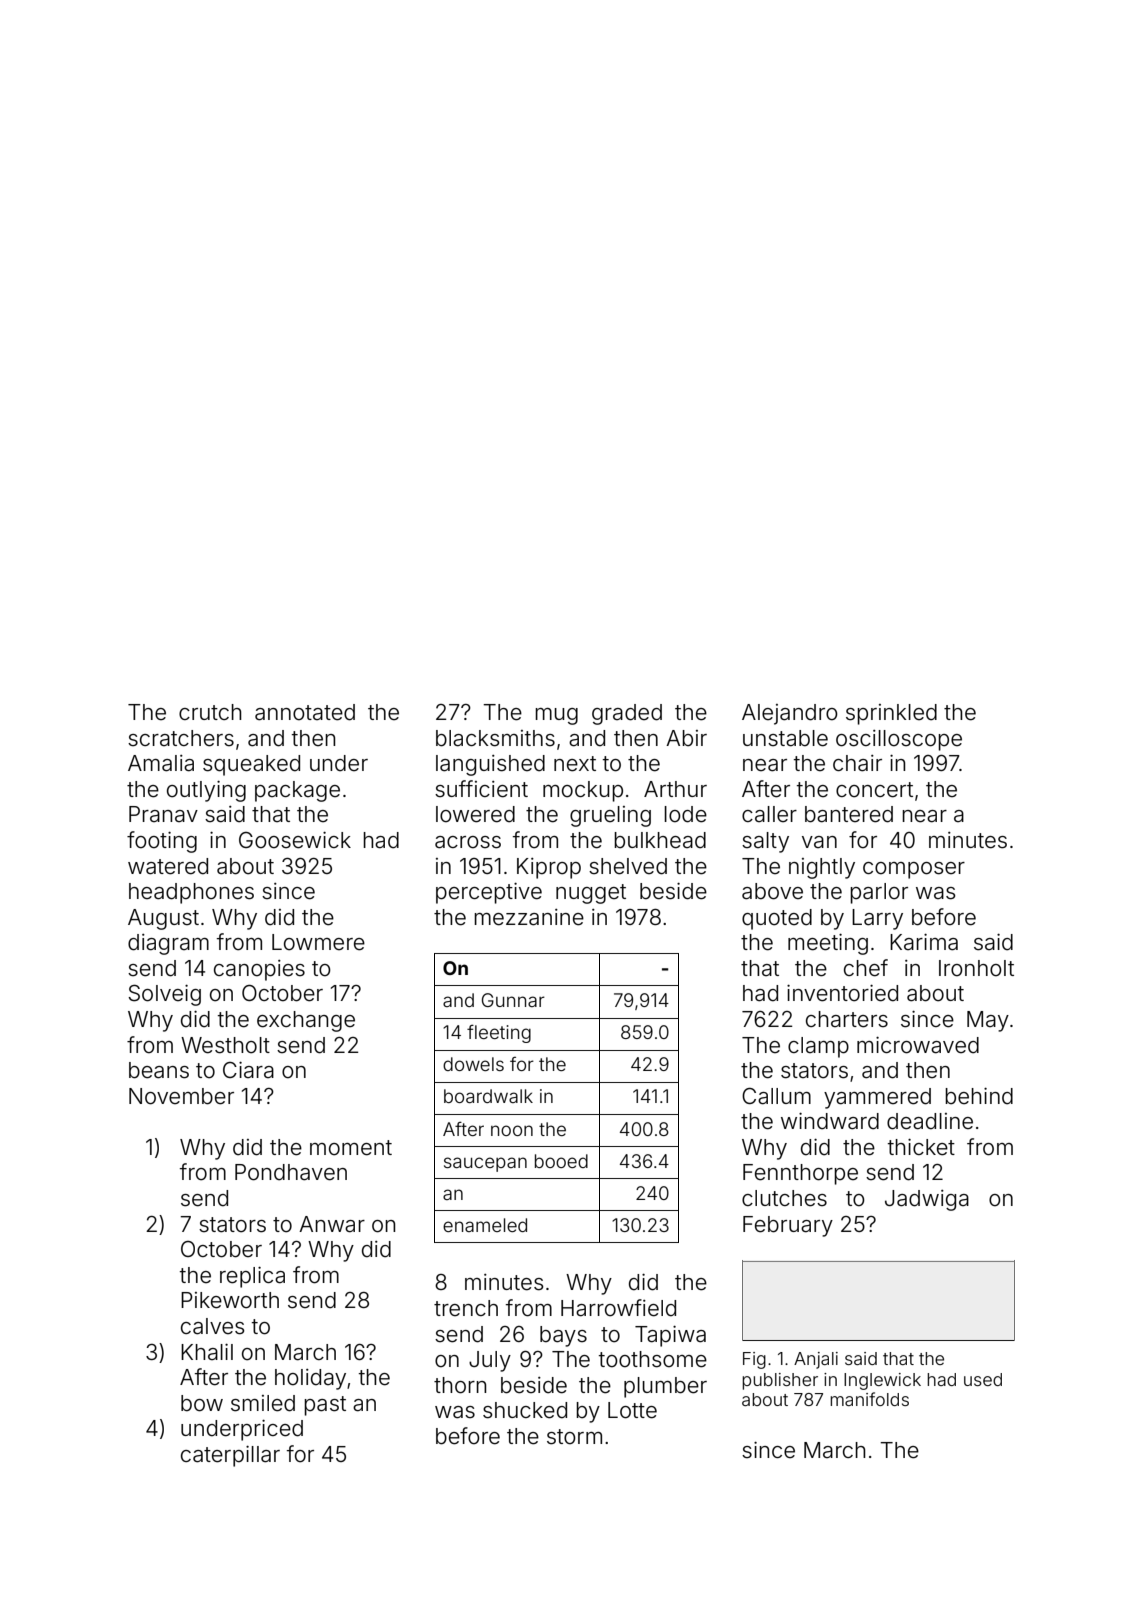 Image resolution: width=1142 pixels, height=1614 pixels. What do you see at coordinates (230, 1456) in the screenshot?
I see `caterpillar` at bounding box center [230, 1456].
